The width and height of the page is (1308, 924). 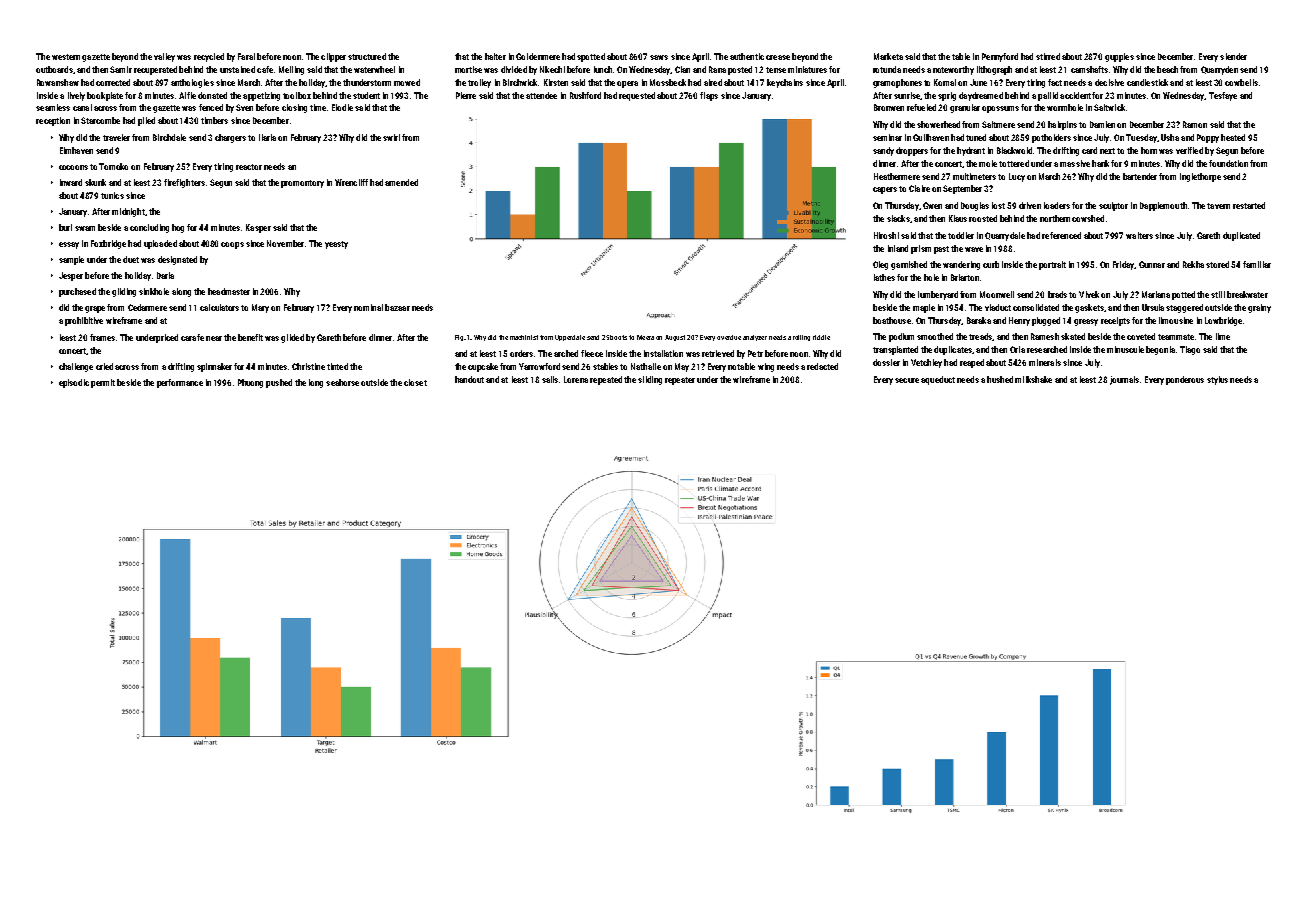 I want to click on roosted, so click(x=983, y=218).
